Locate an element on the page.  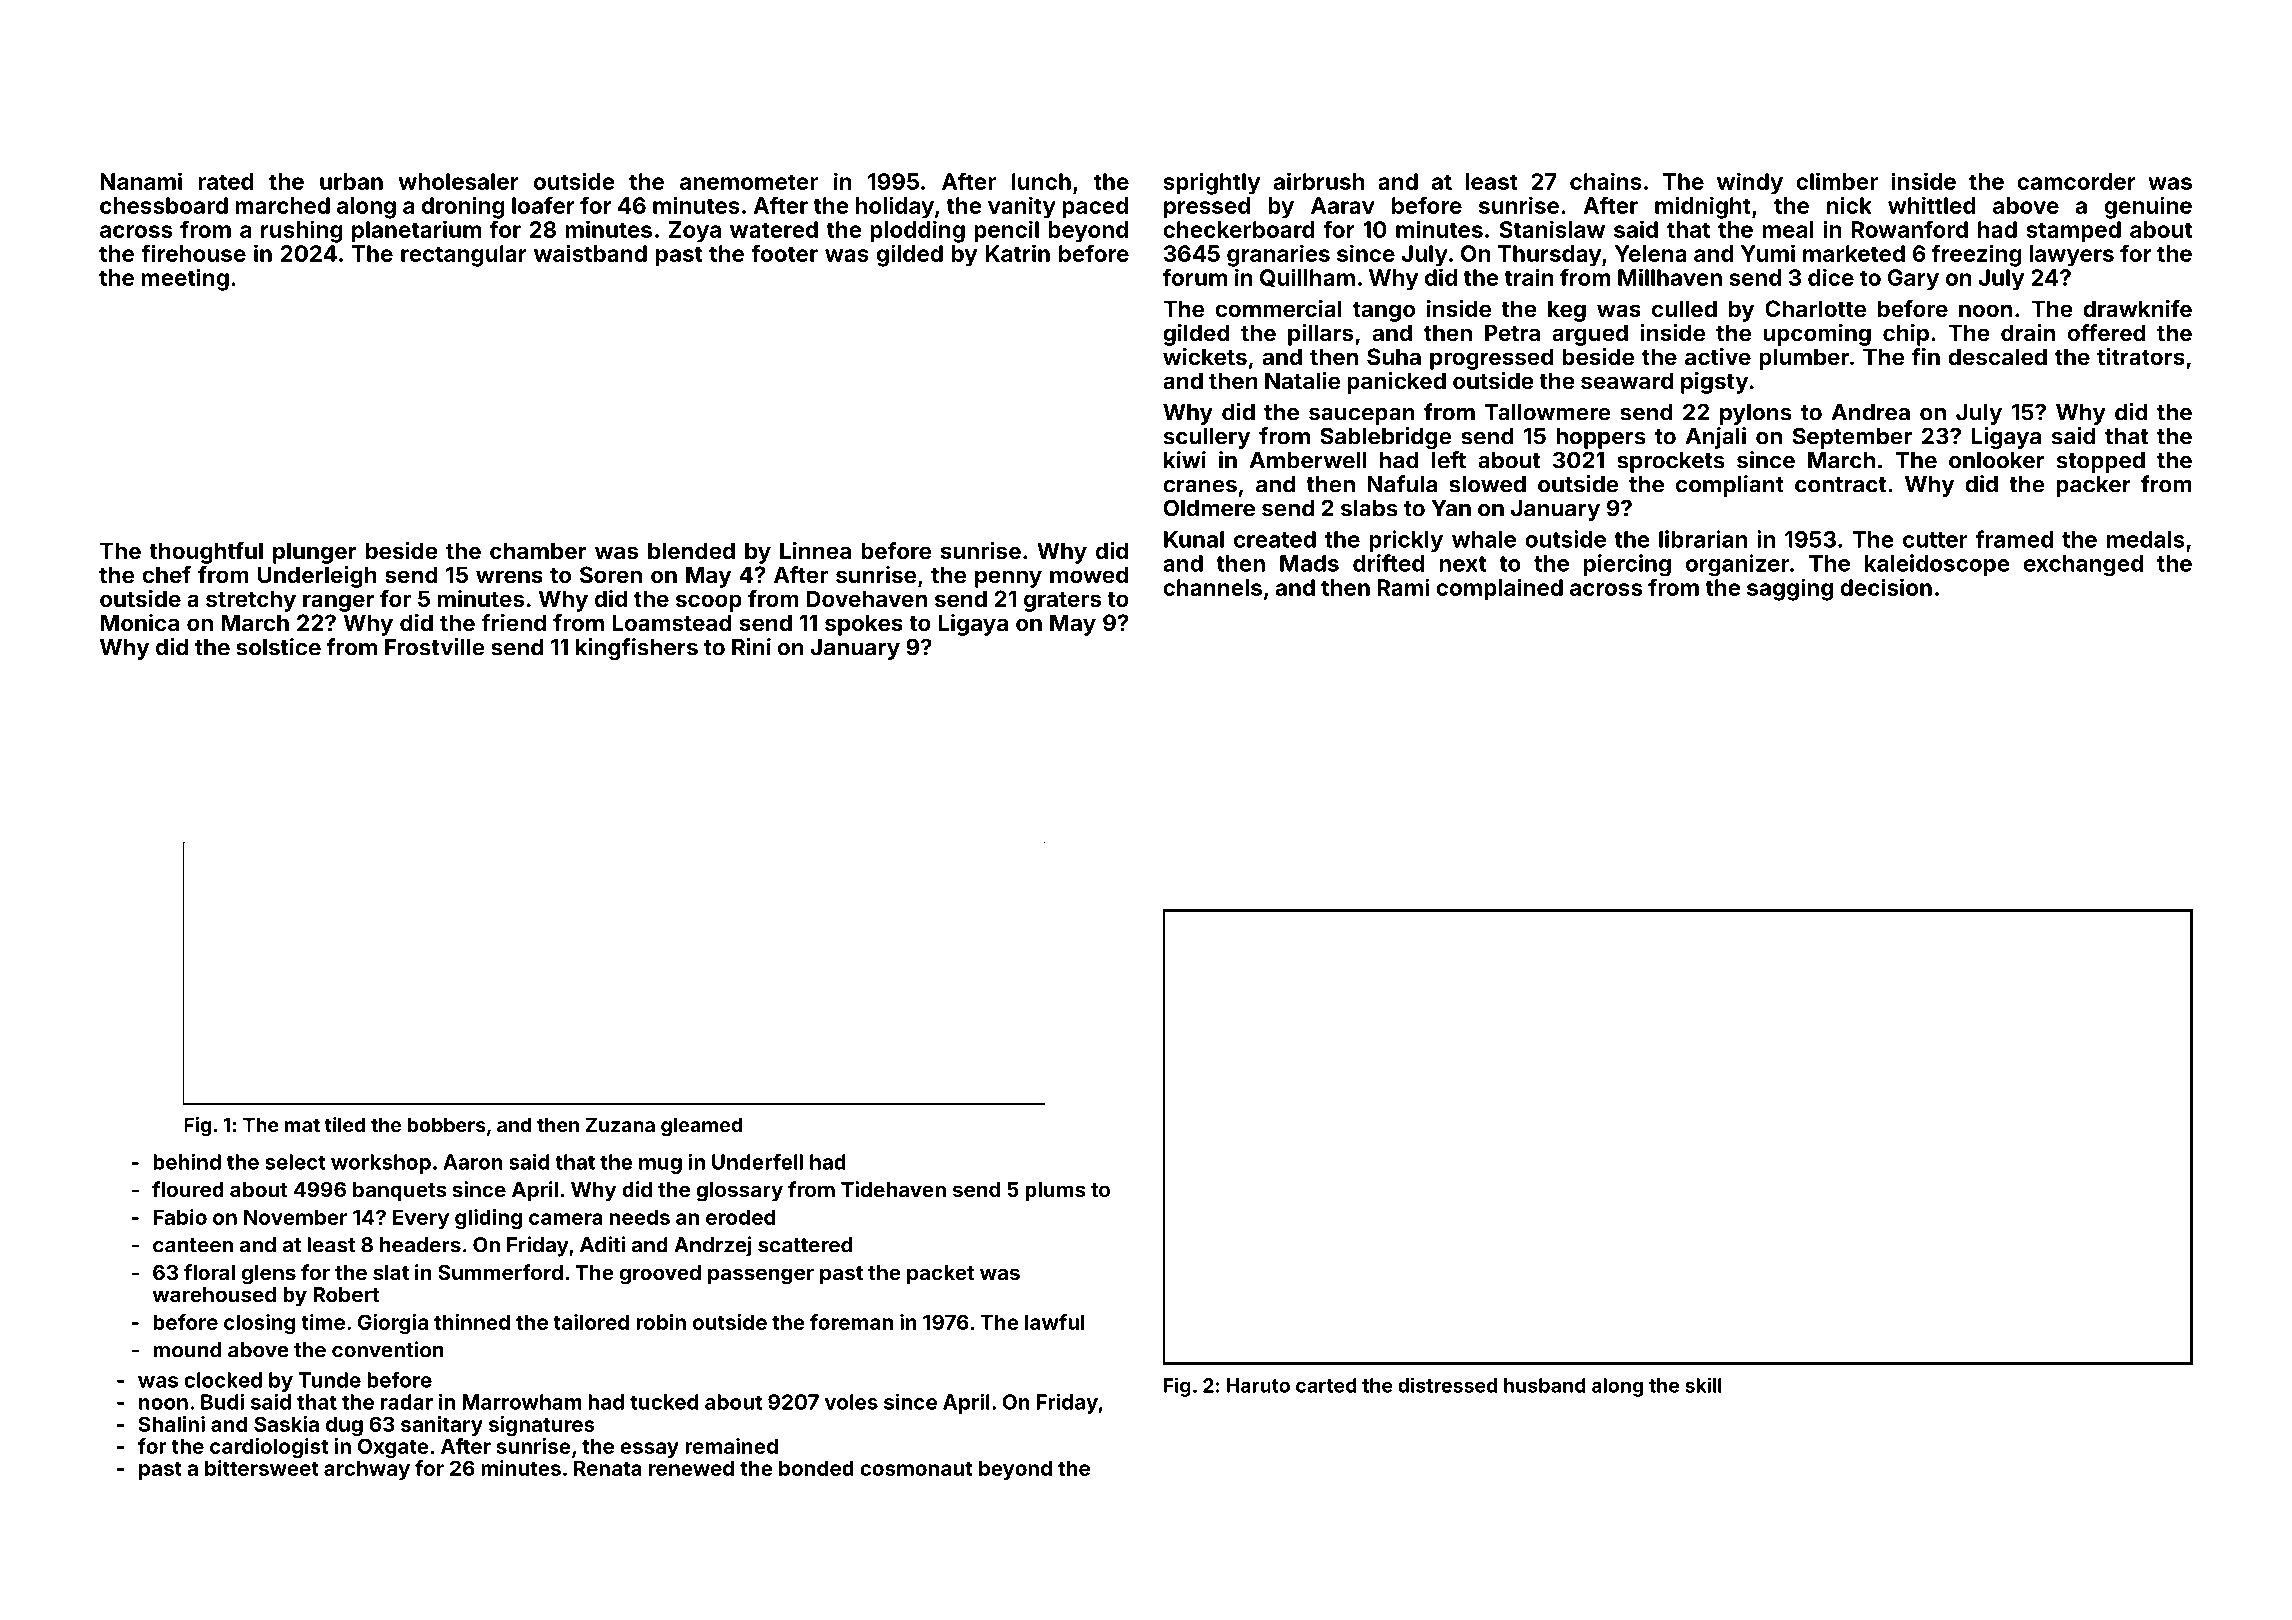
Sablebridge is located at coordinates (1386, 438).
